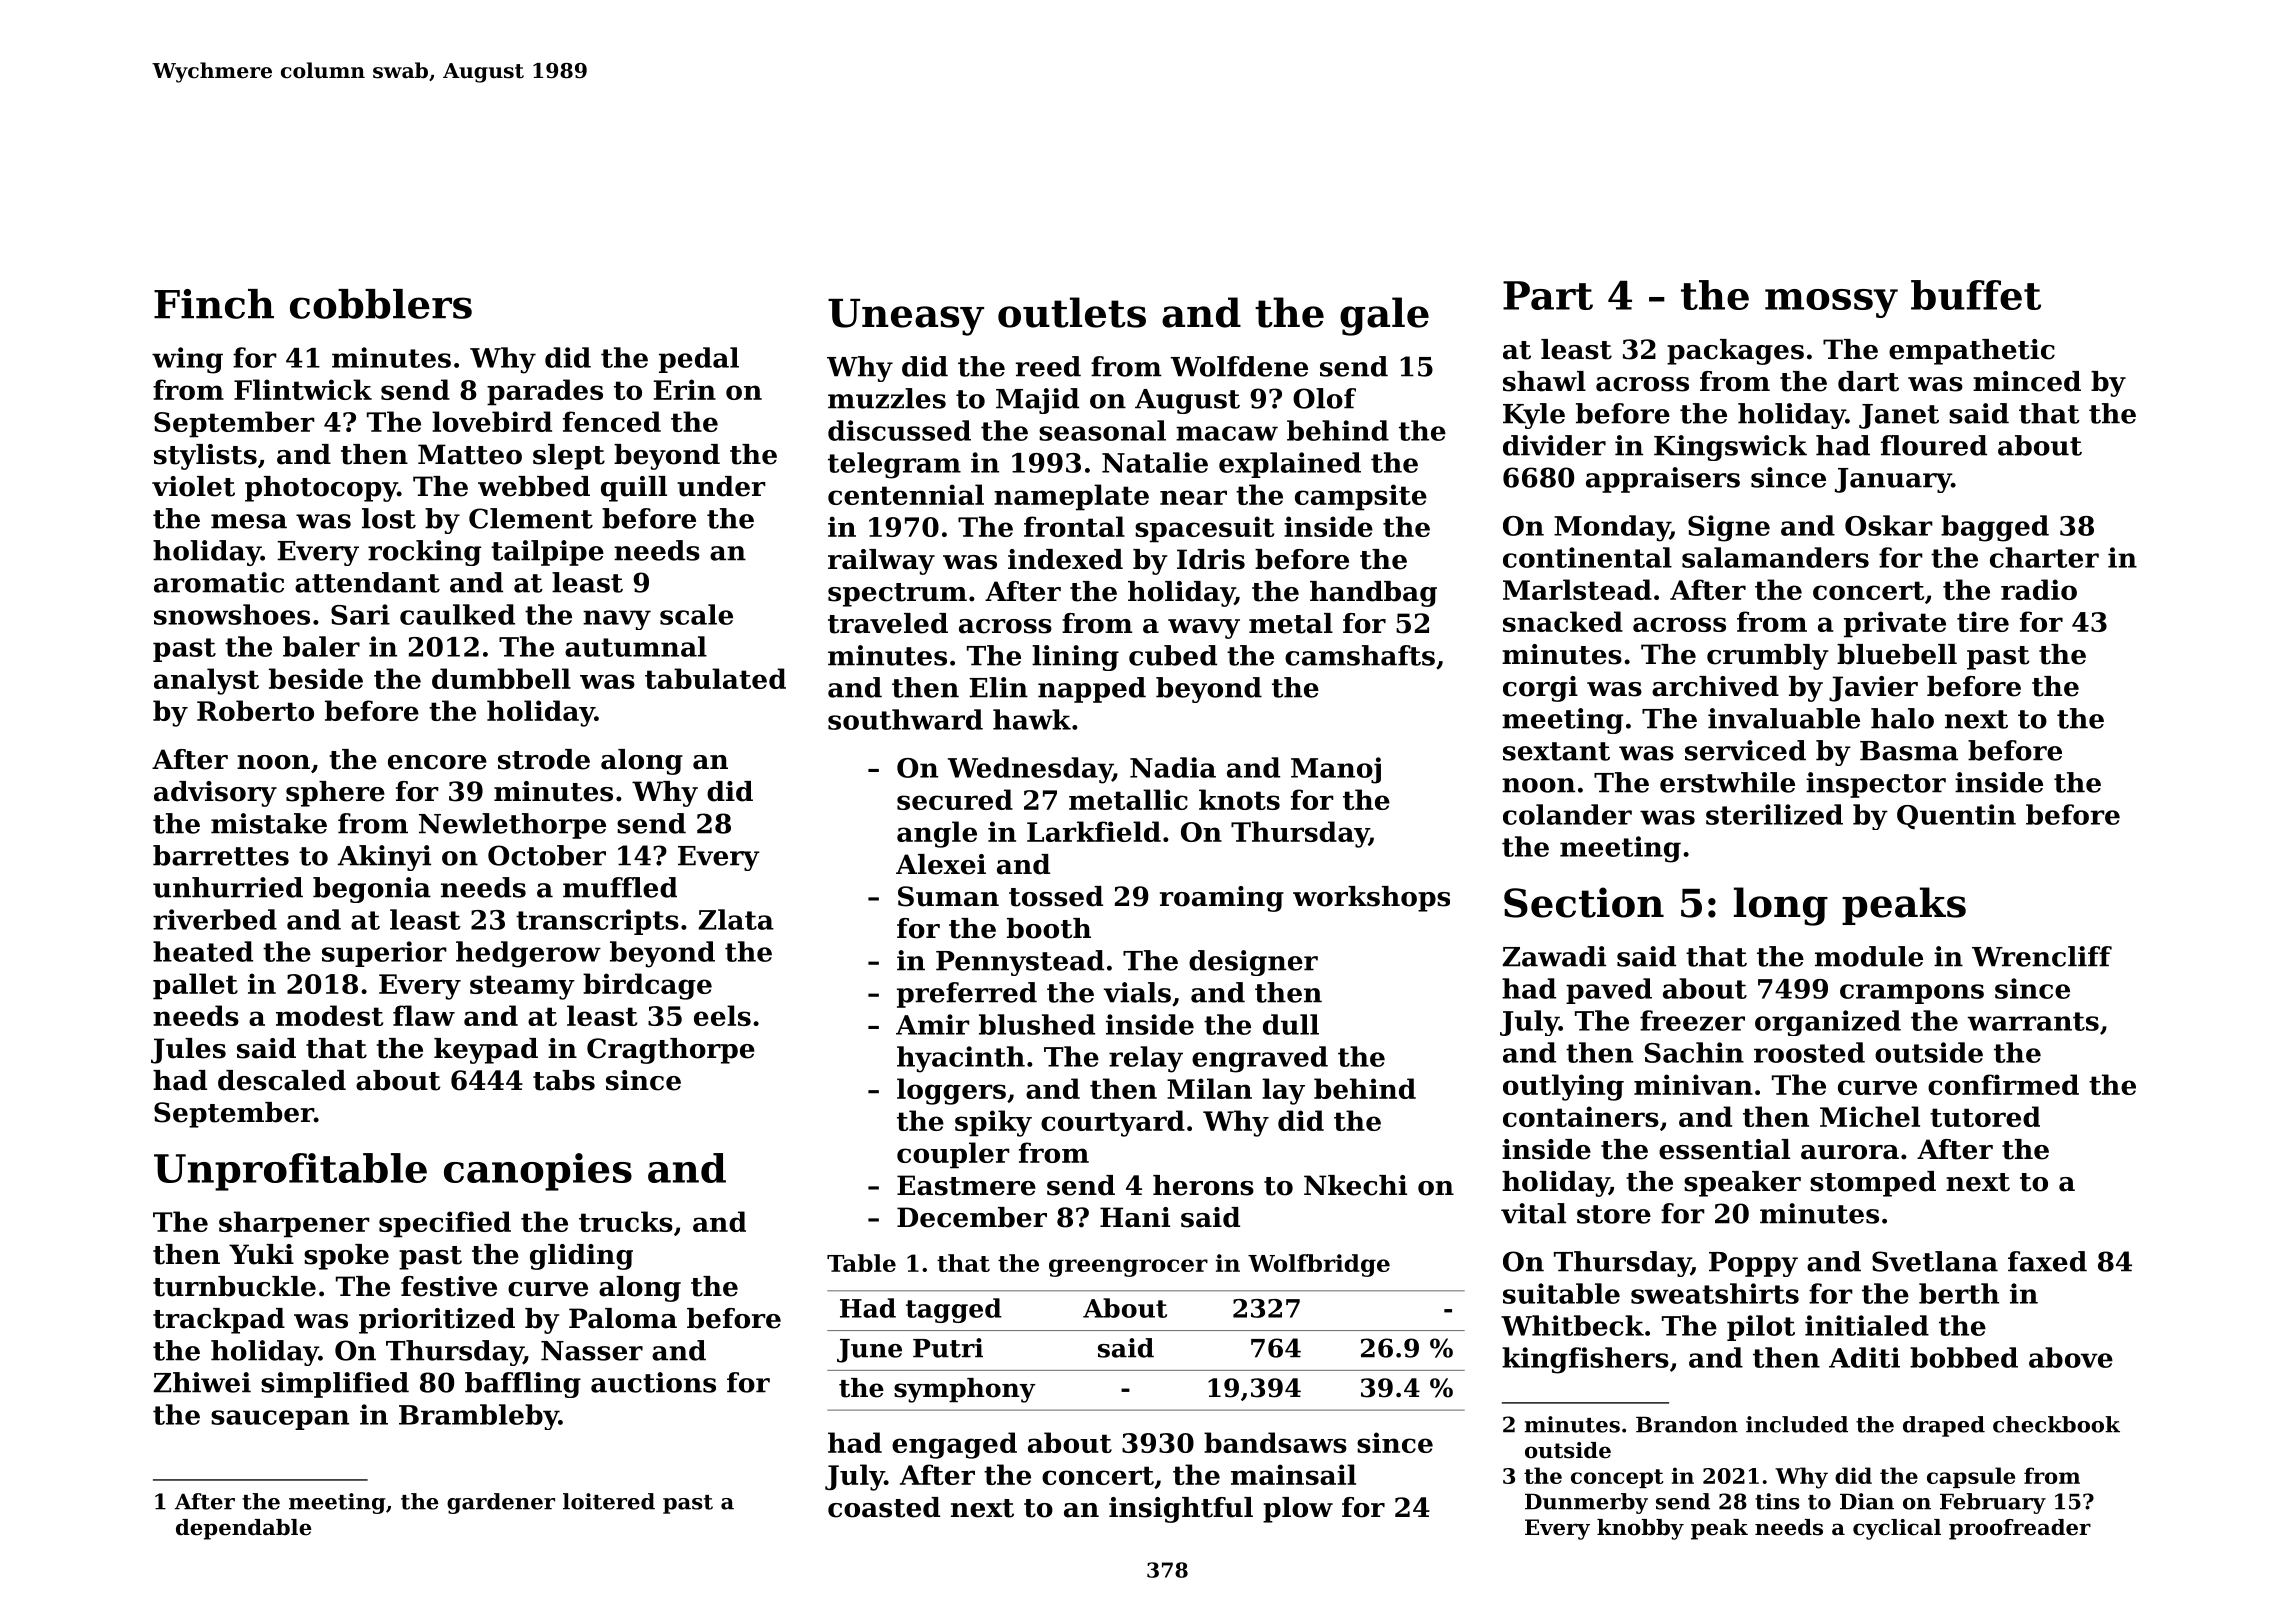 Image resolution: width=2292 pixels, height=1620 pixels. I want to click on dumbbell, so click(501, 678).
